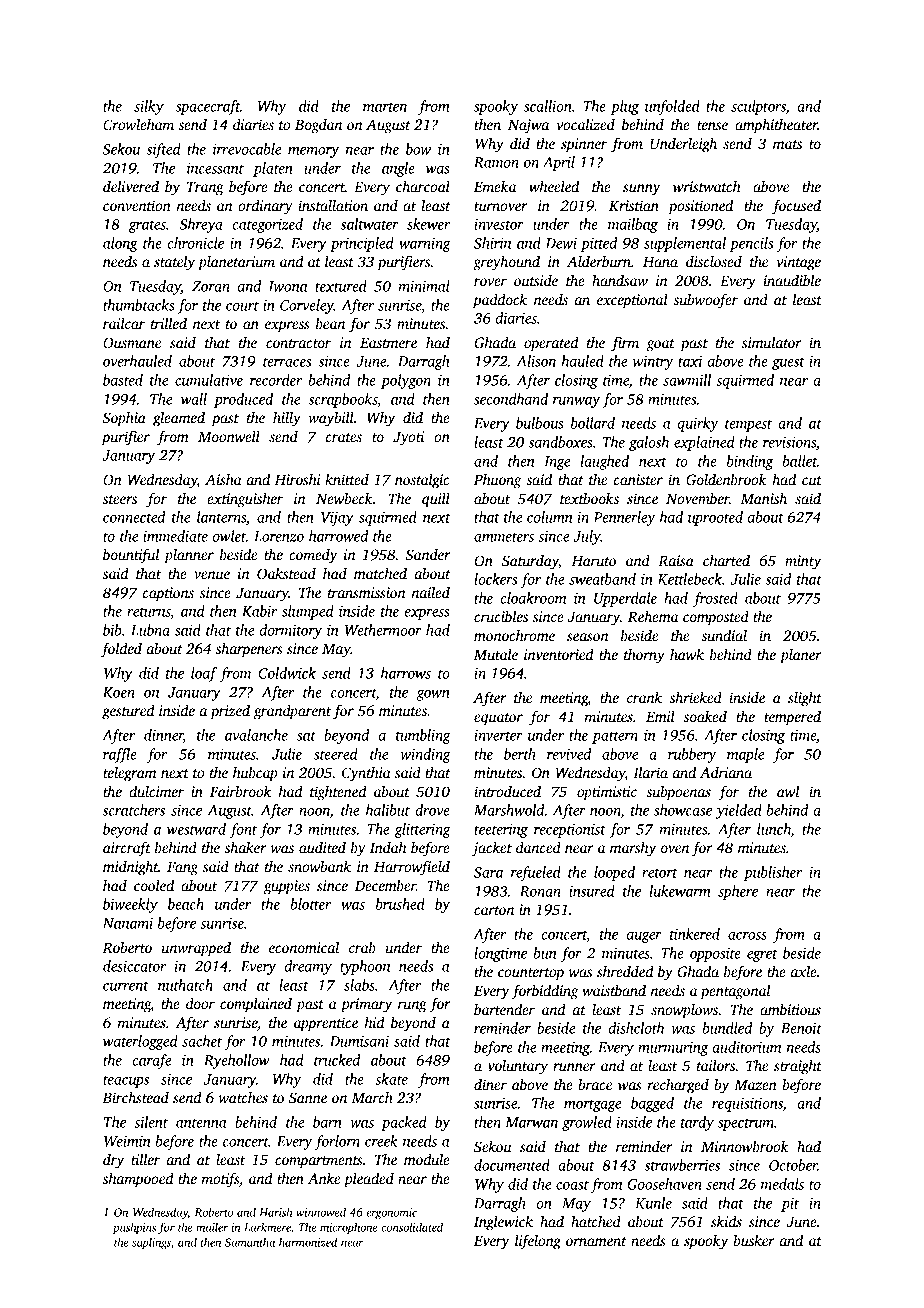  Describe the element at coordinates (237, 1061) in the screenshot. I see `Ryehollow` at that location.
